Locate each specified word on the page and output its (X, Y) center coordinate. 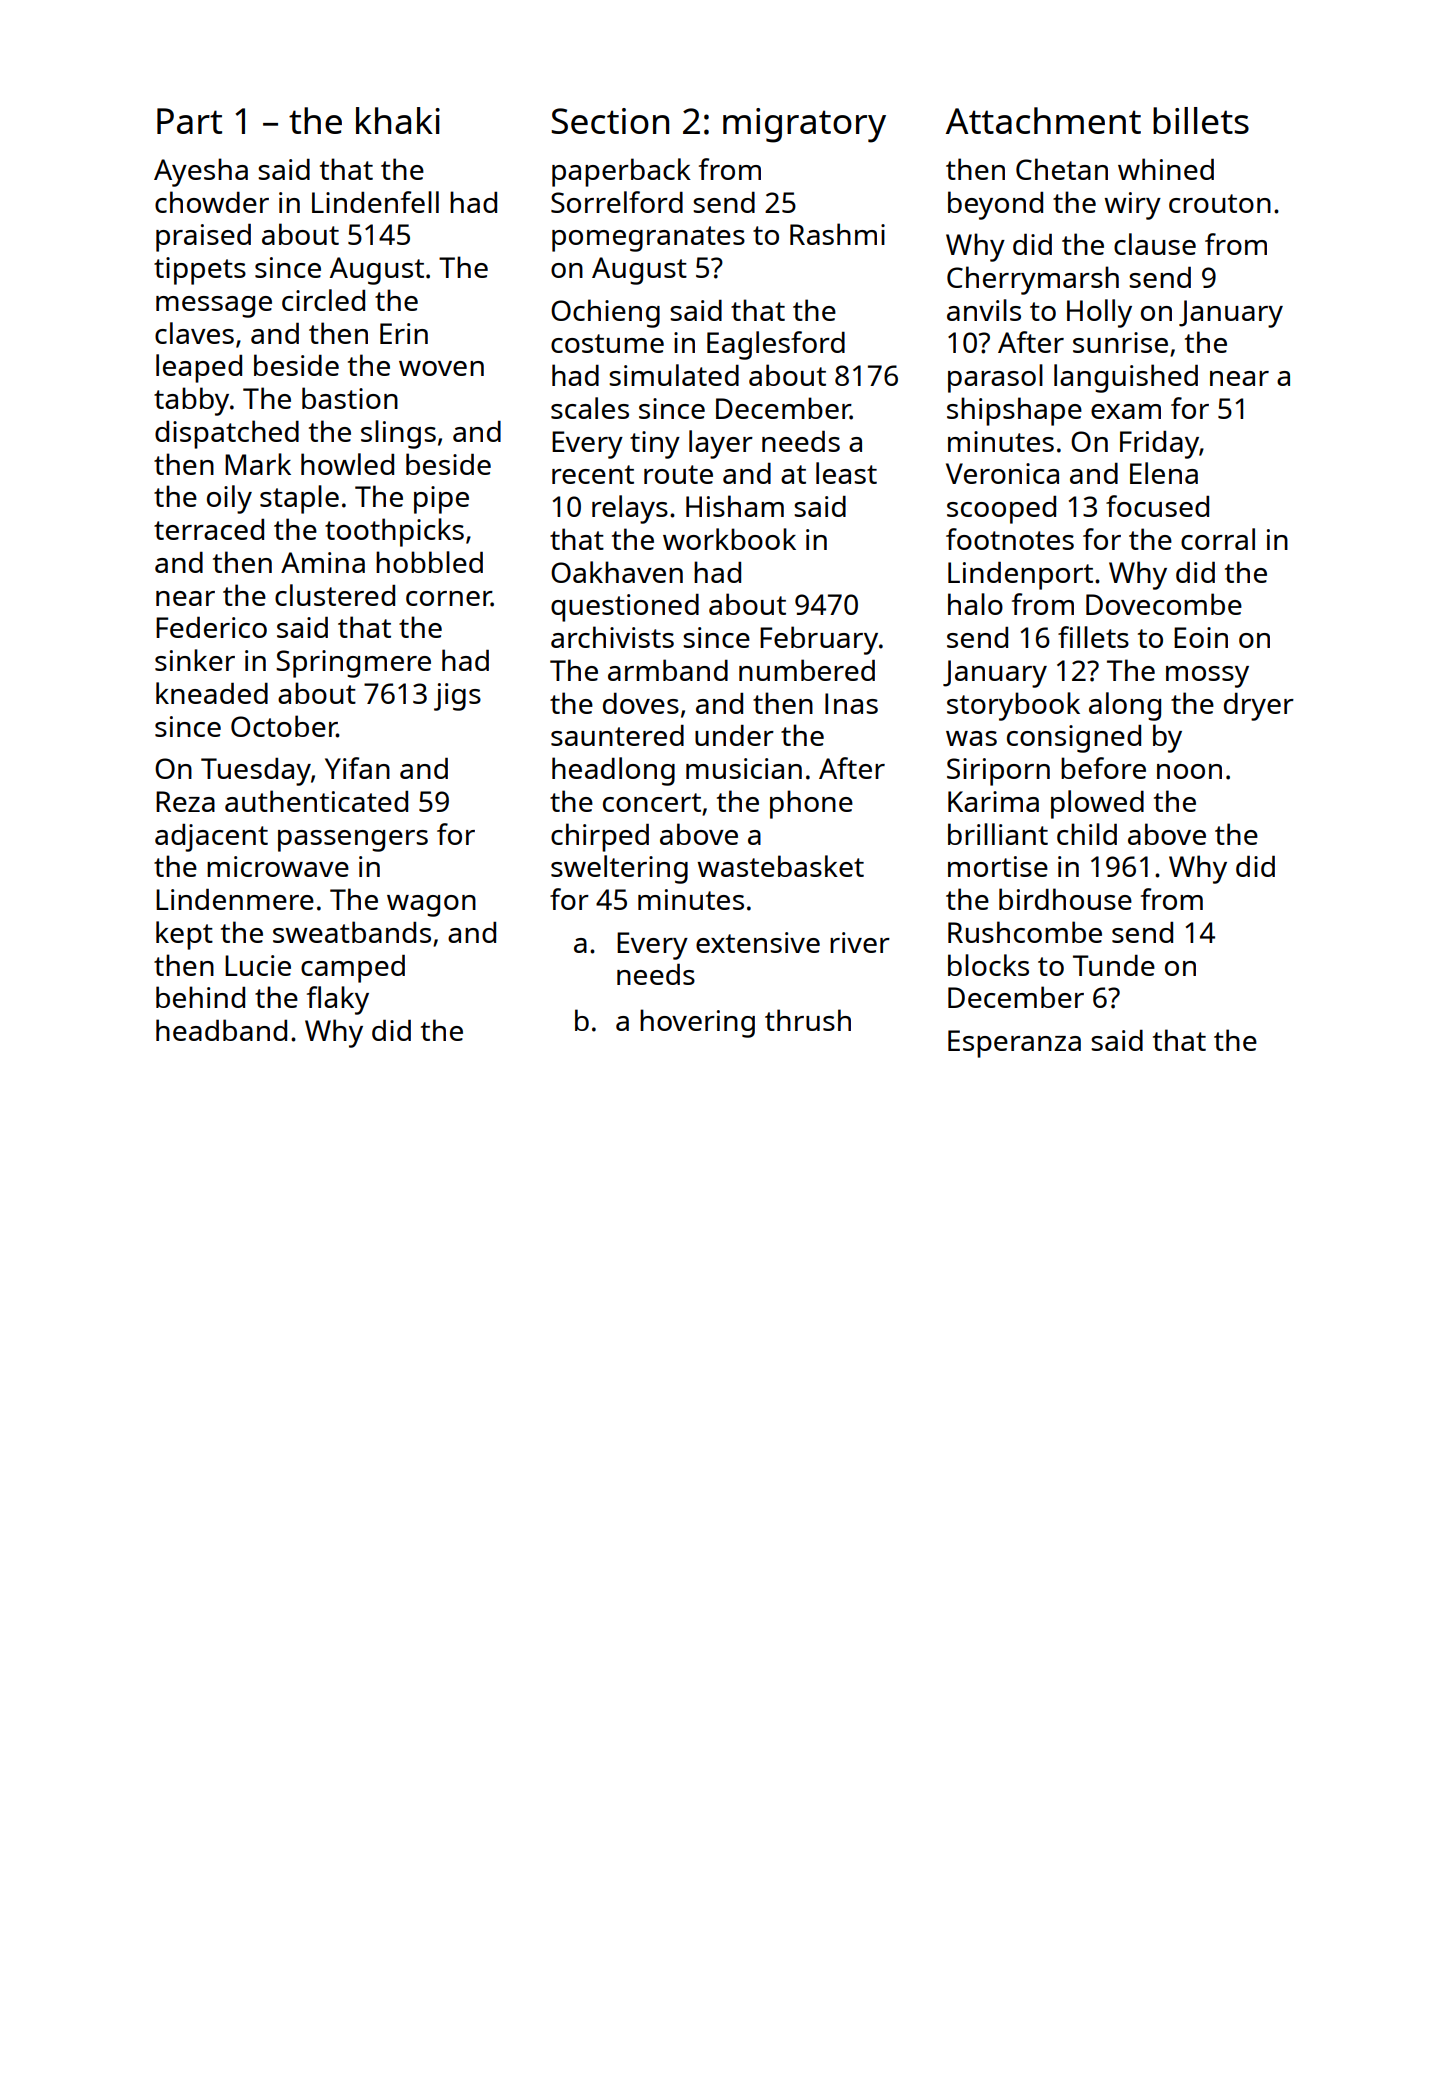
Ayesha (201, 172)
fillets (1093, 637)
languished (1126, 378)
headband (221, 1030)
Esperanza (1014, 1044)
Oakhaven (617, 572)
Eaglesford (776, 345)
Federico (211, 627)
